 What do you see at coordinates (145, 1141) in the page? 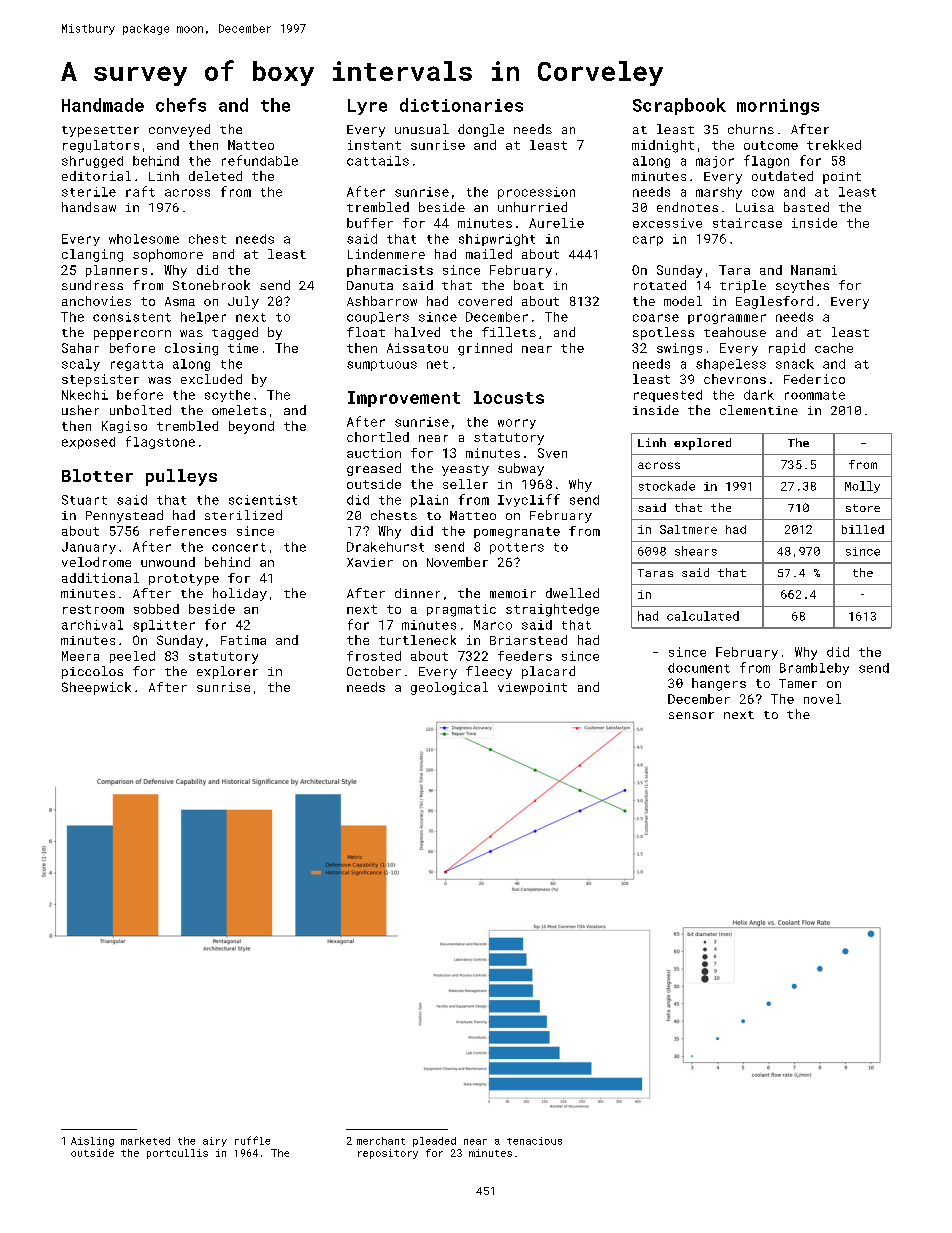
I see `marketed` at bounding box center [145, 1141].
